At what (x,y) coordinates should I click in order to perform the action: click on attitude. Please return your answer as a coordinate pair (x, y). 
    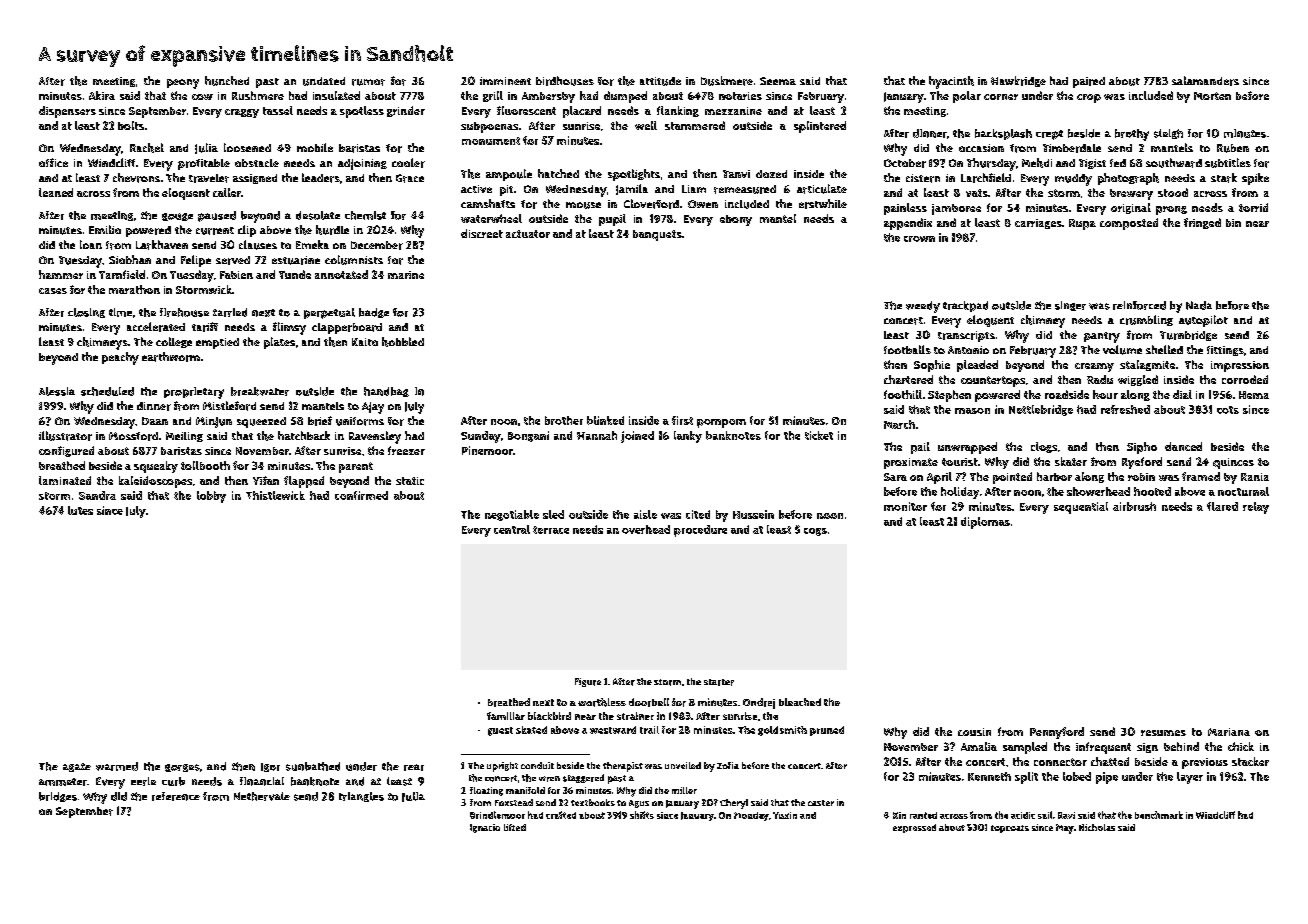
    Looking at the image, I should click on (660, 81).
